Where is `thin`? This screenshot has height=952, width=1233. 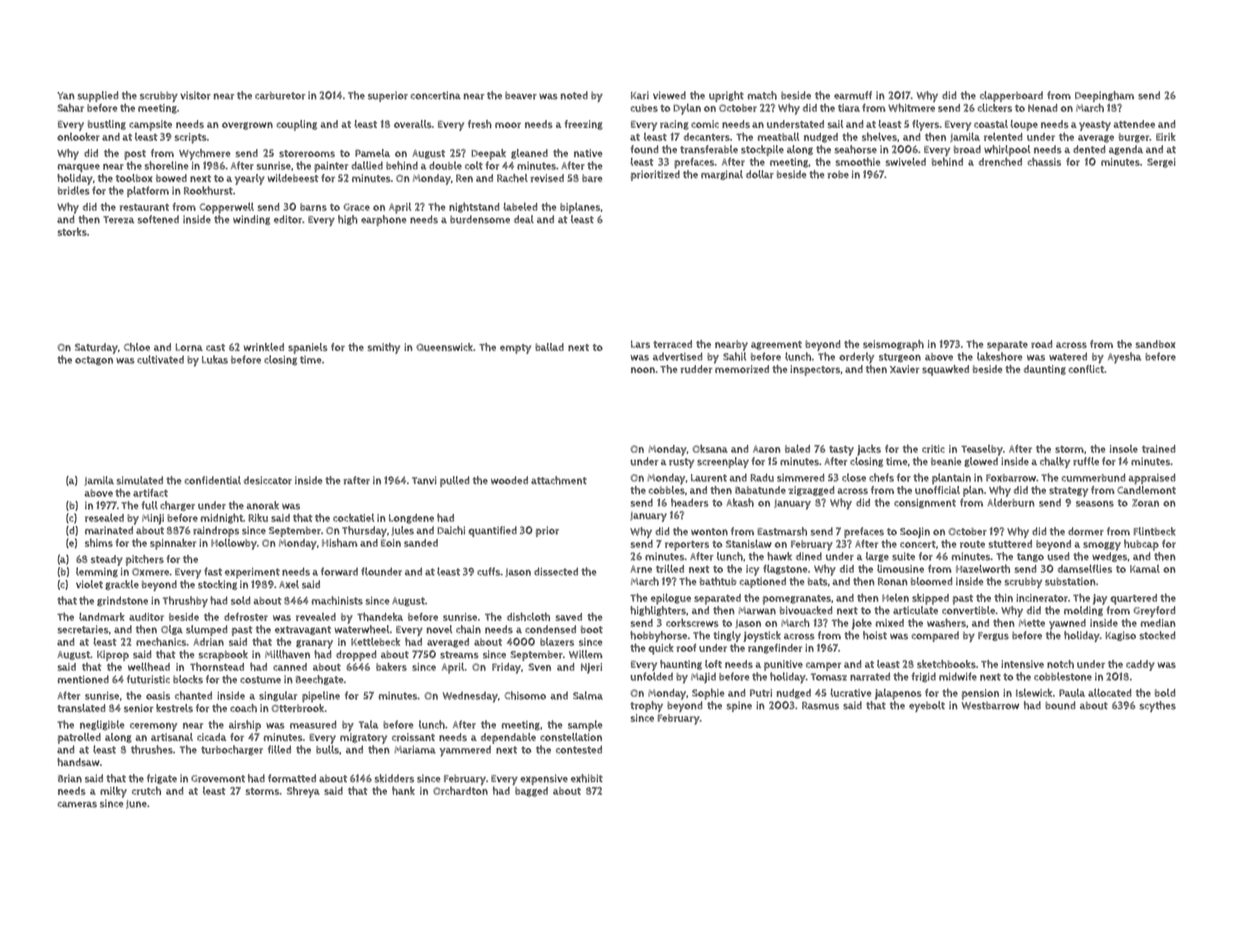 thin is located at coordinates (1003, 597).
